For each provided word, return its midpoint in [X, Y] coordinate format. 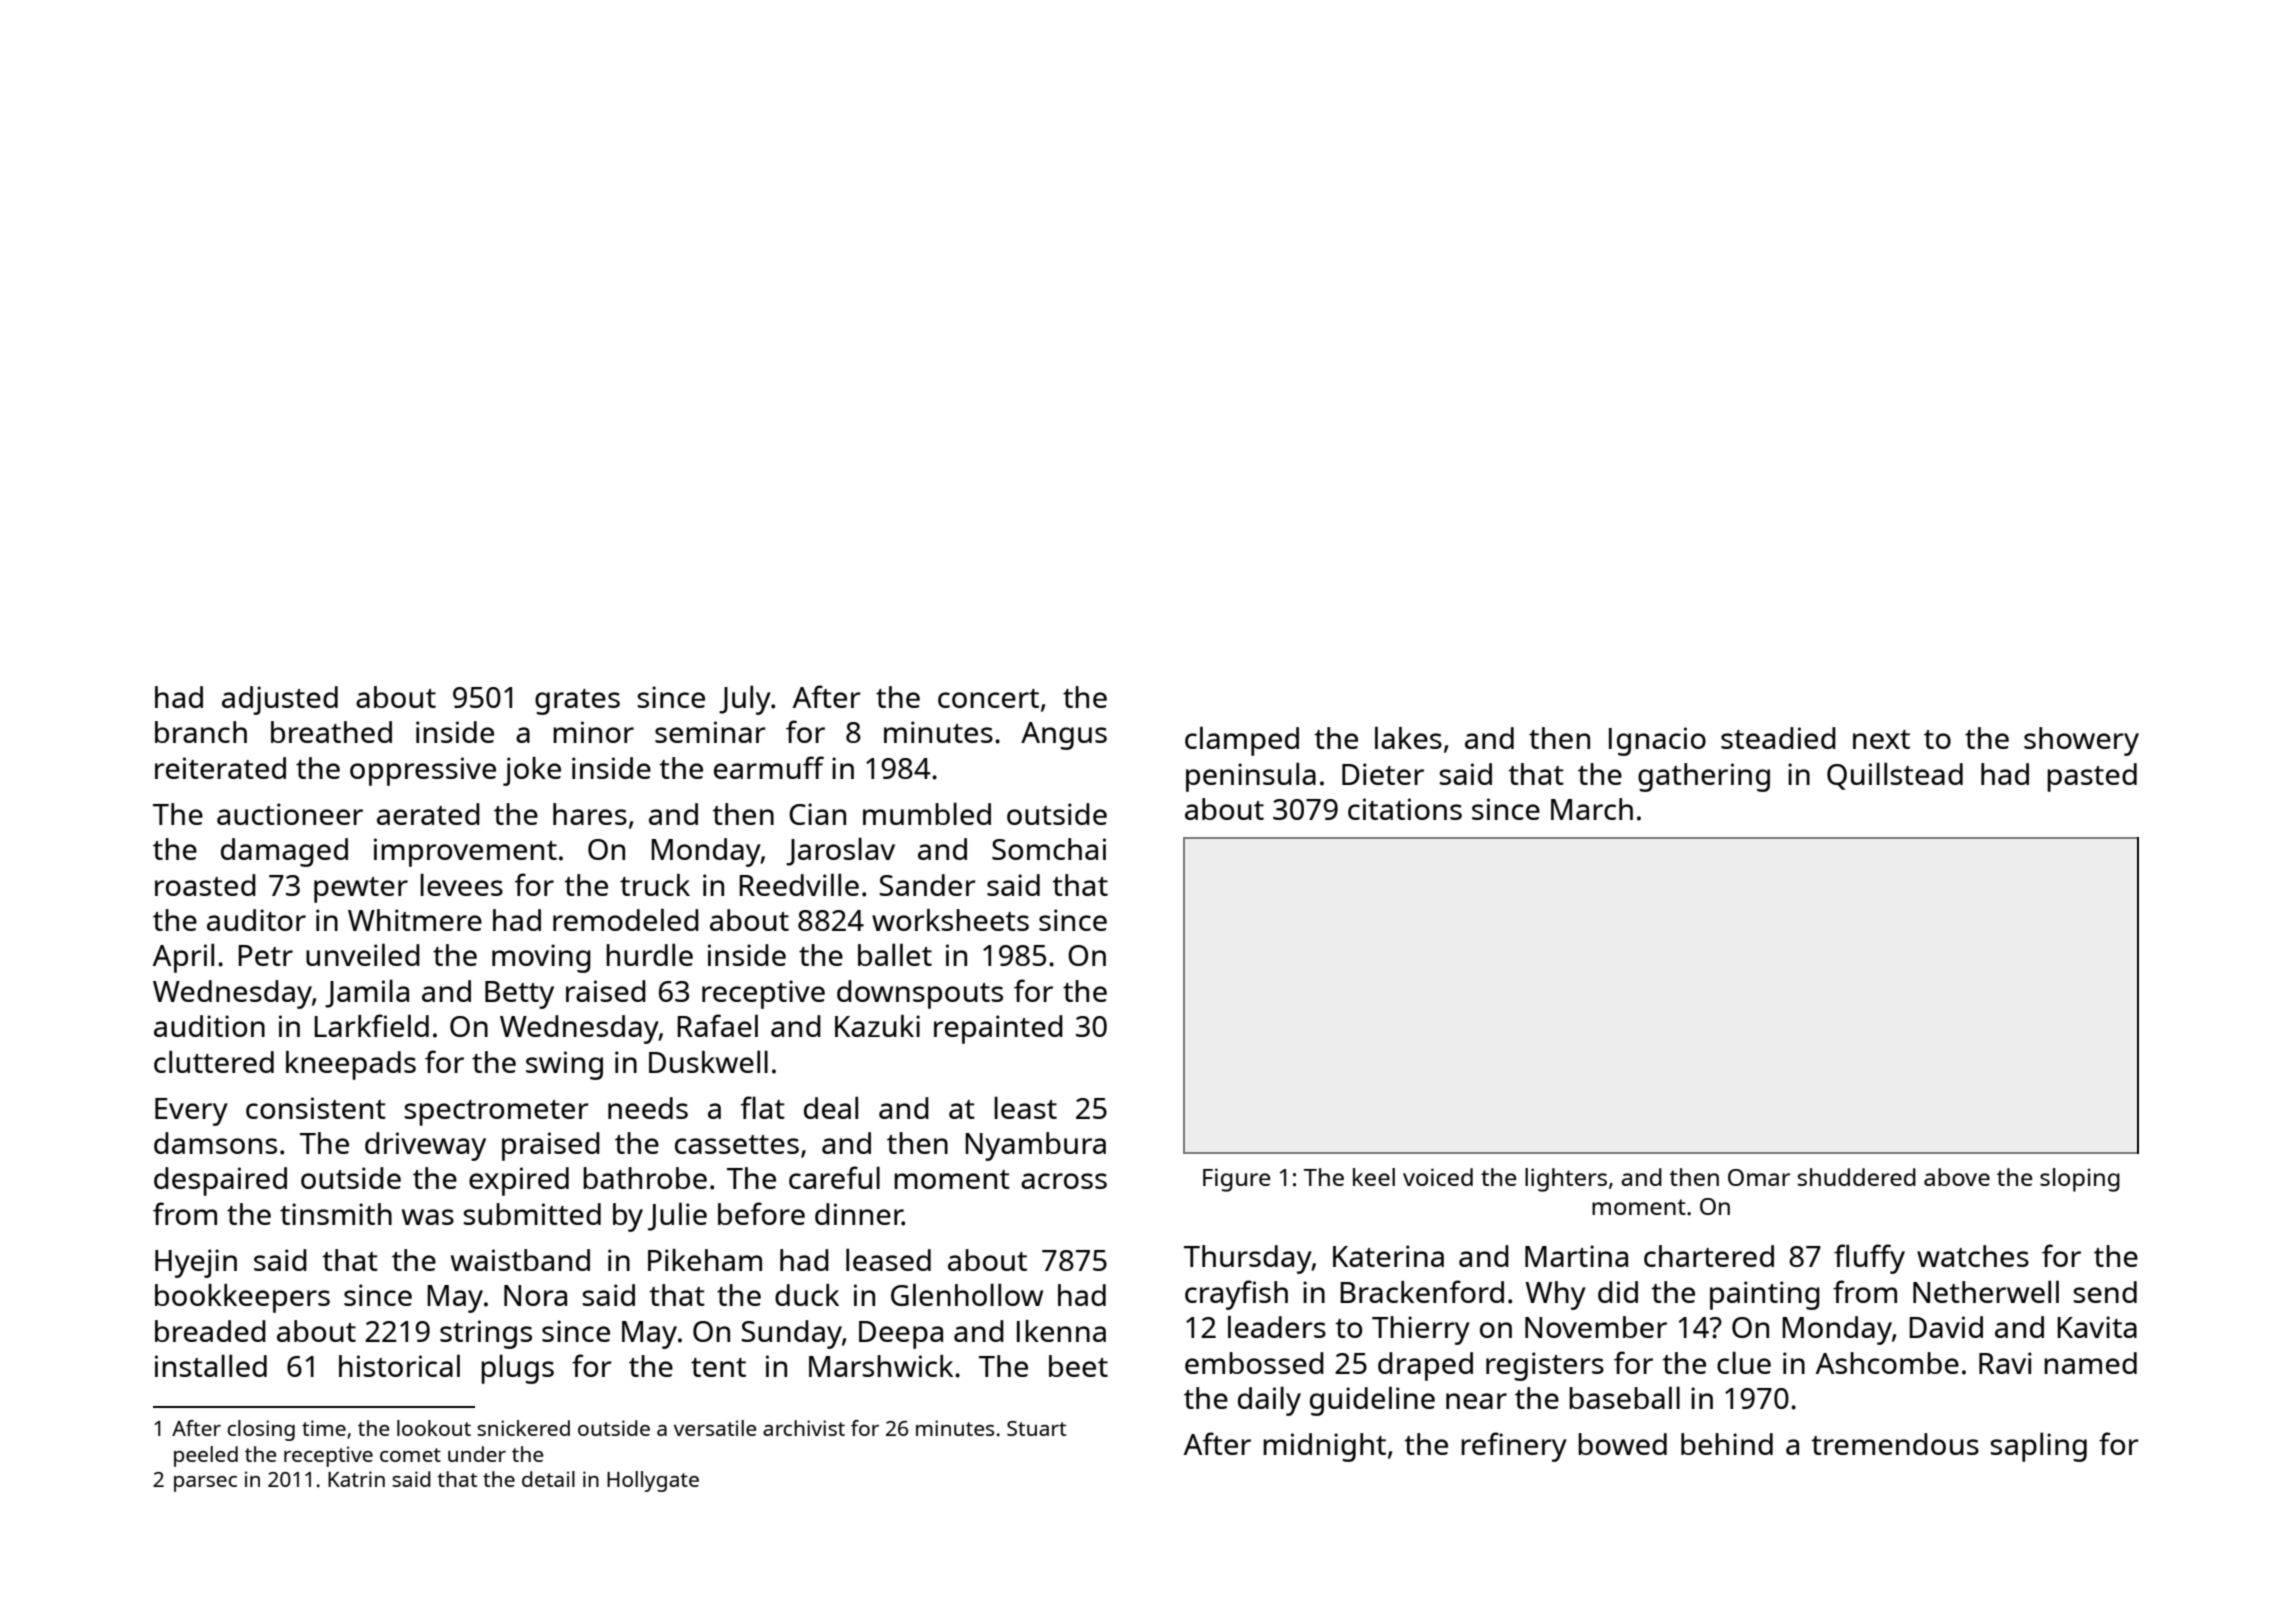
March [1592, 809]
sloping [2080, 1180]
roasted [205, 885]
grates [577, 702]
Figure [1237, 1180]
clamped [1242, 741]
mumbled [927, 813]
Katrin [356, 1479]
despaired [220, 1181]
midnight [1324, 1447]
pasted [2092, 777]
